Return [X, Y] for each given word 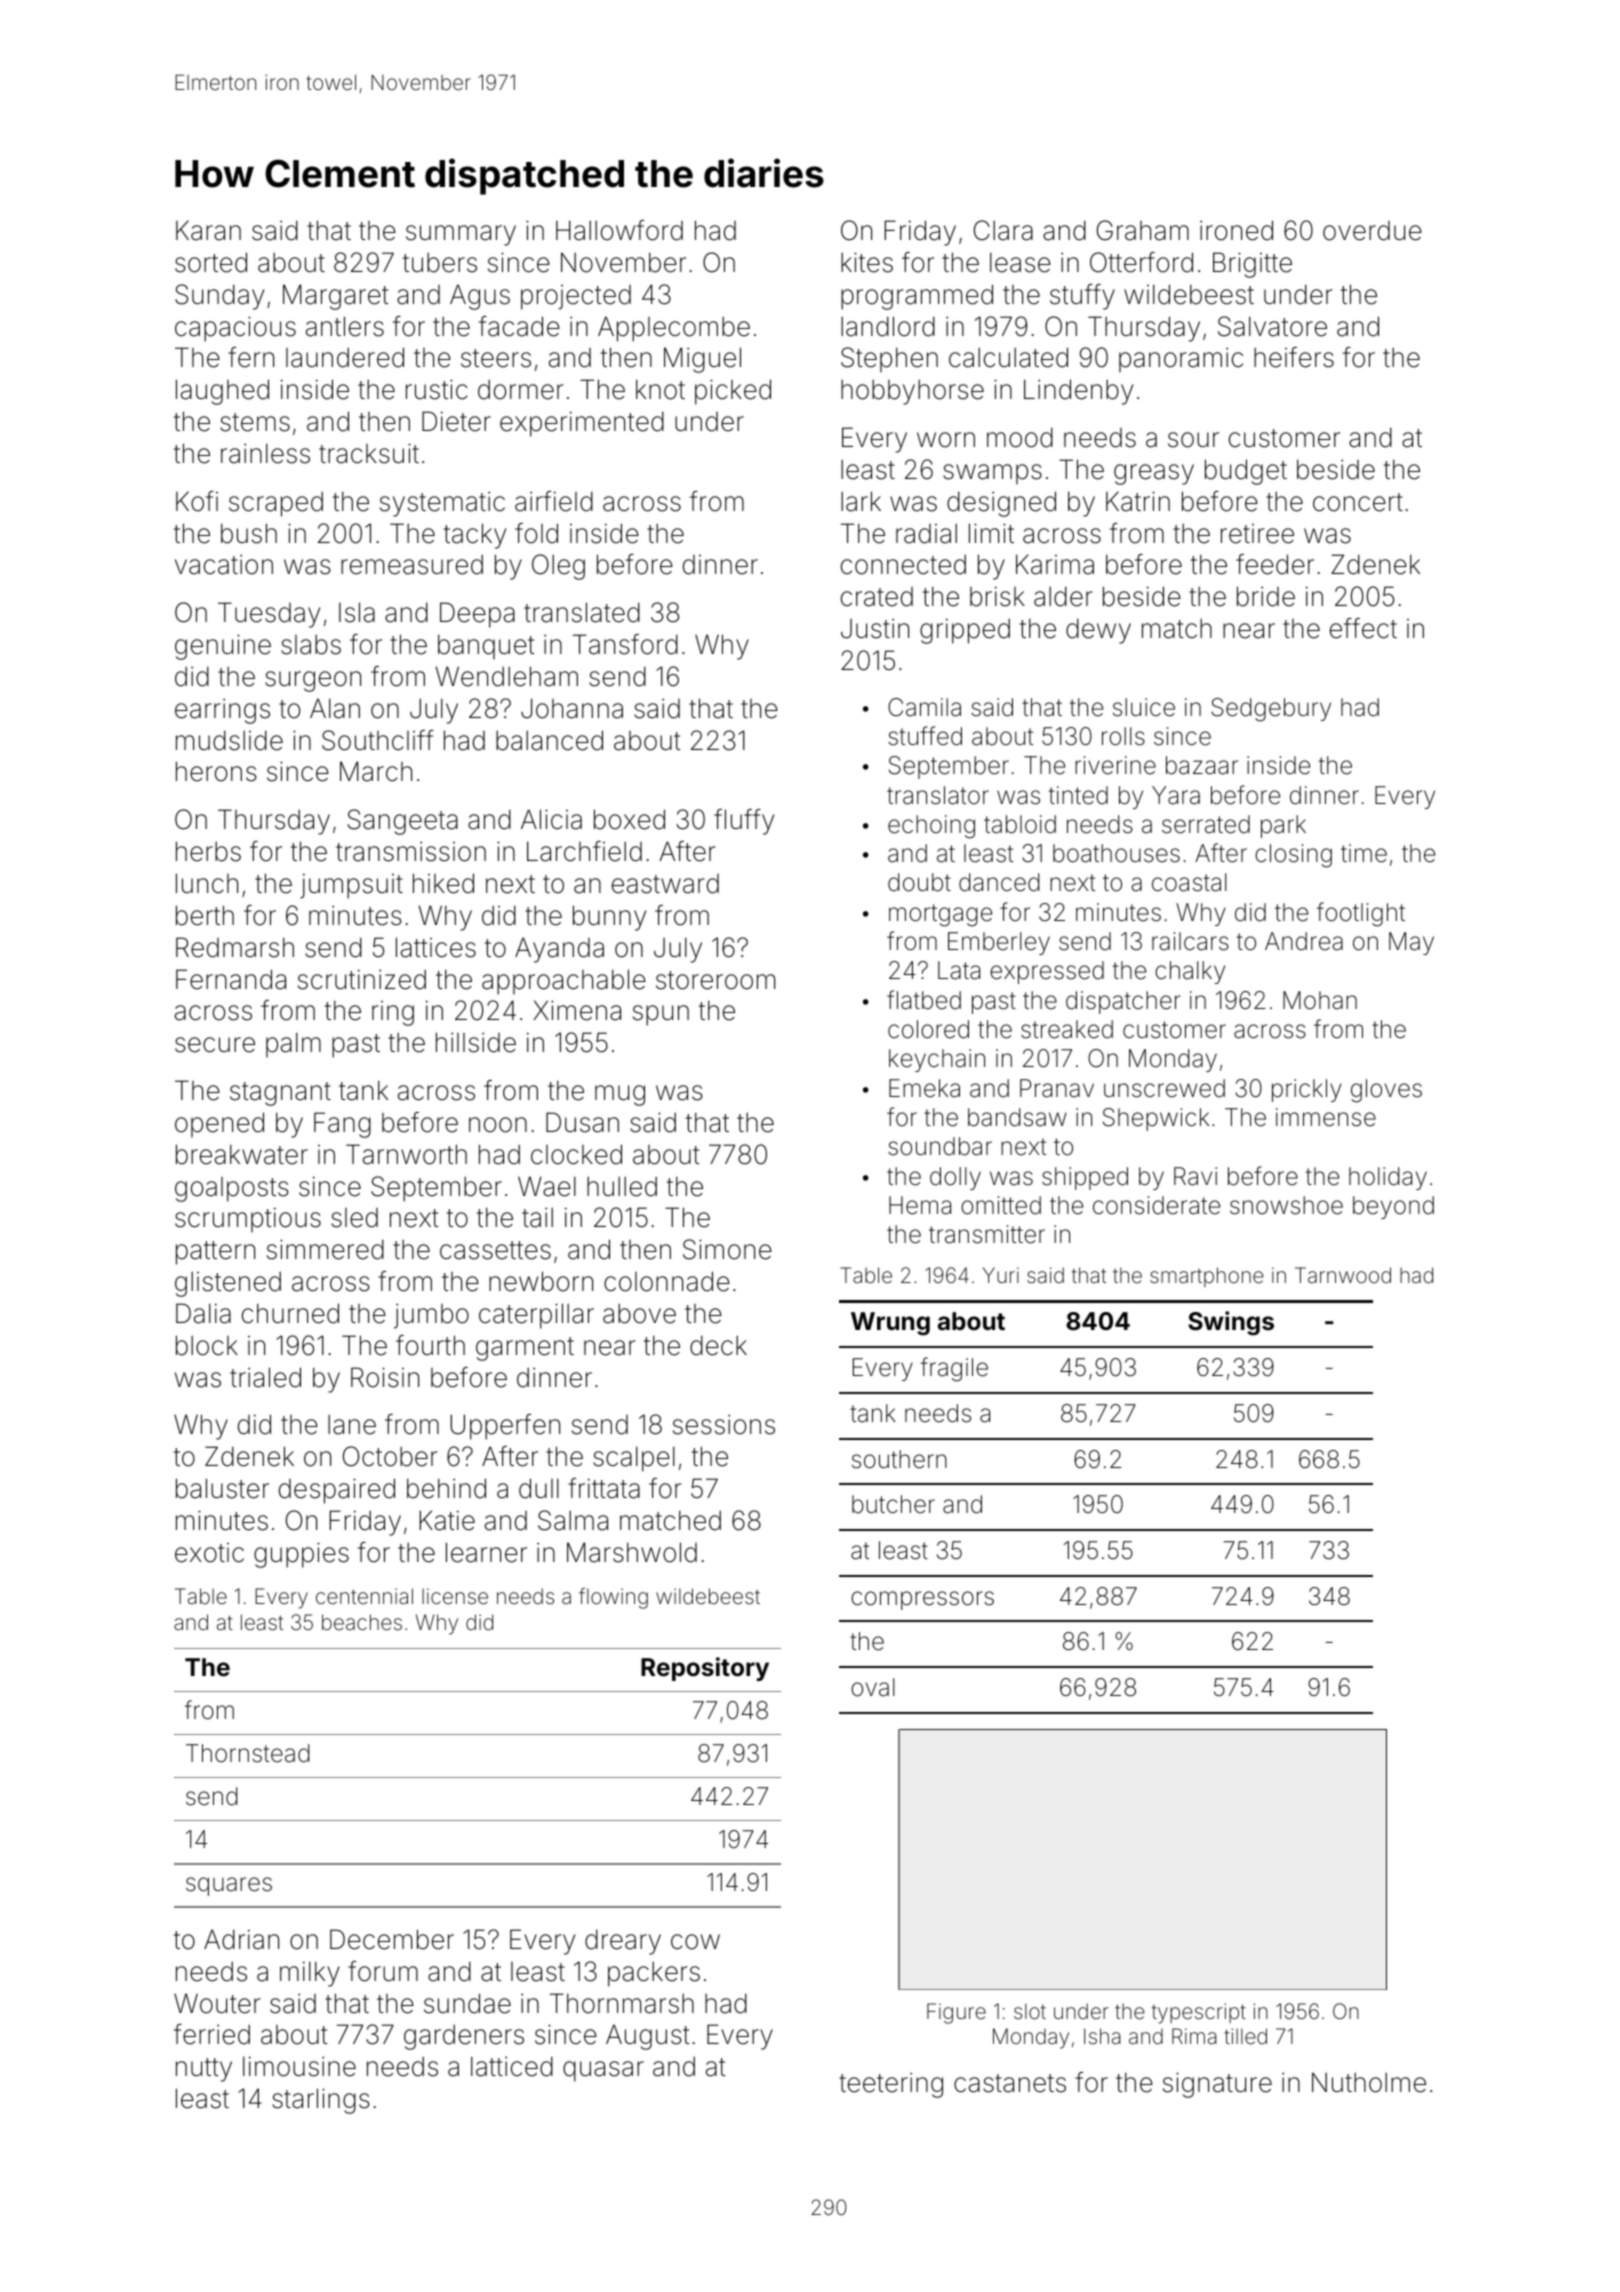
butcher [893, 1504]
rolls [1123, 736]
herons [216, 771]
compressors [922, 1600]
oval [873, 1687]
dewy [1098, 631]
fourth [430, 1345]
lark [861, 501]
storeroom [715, 980]
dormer [521, 389]
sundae [467, 2003]
